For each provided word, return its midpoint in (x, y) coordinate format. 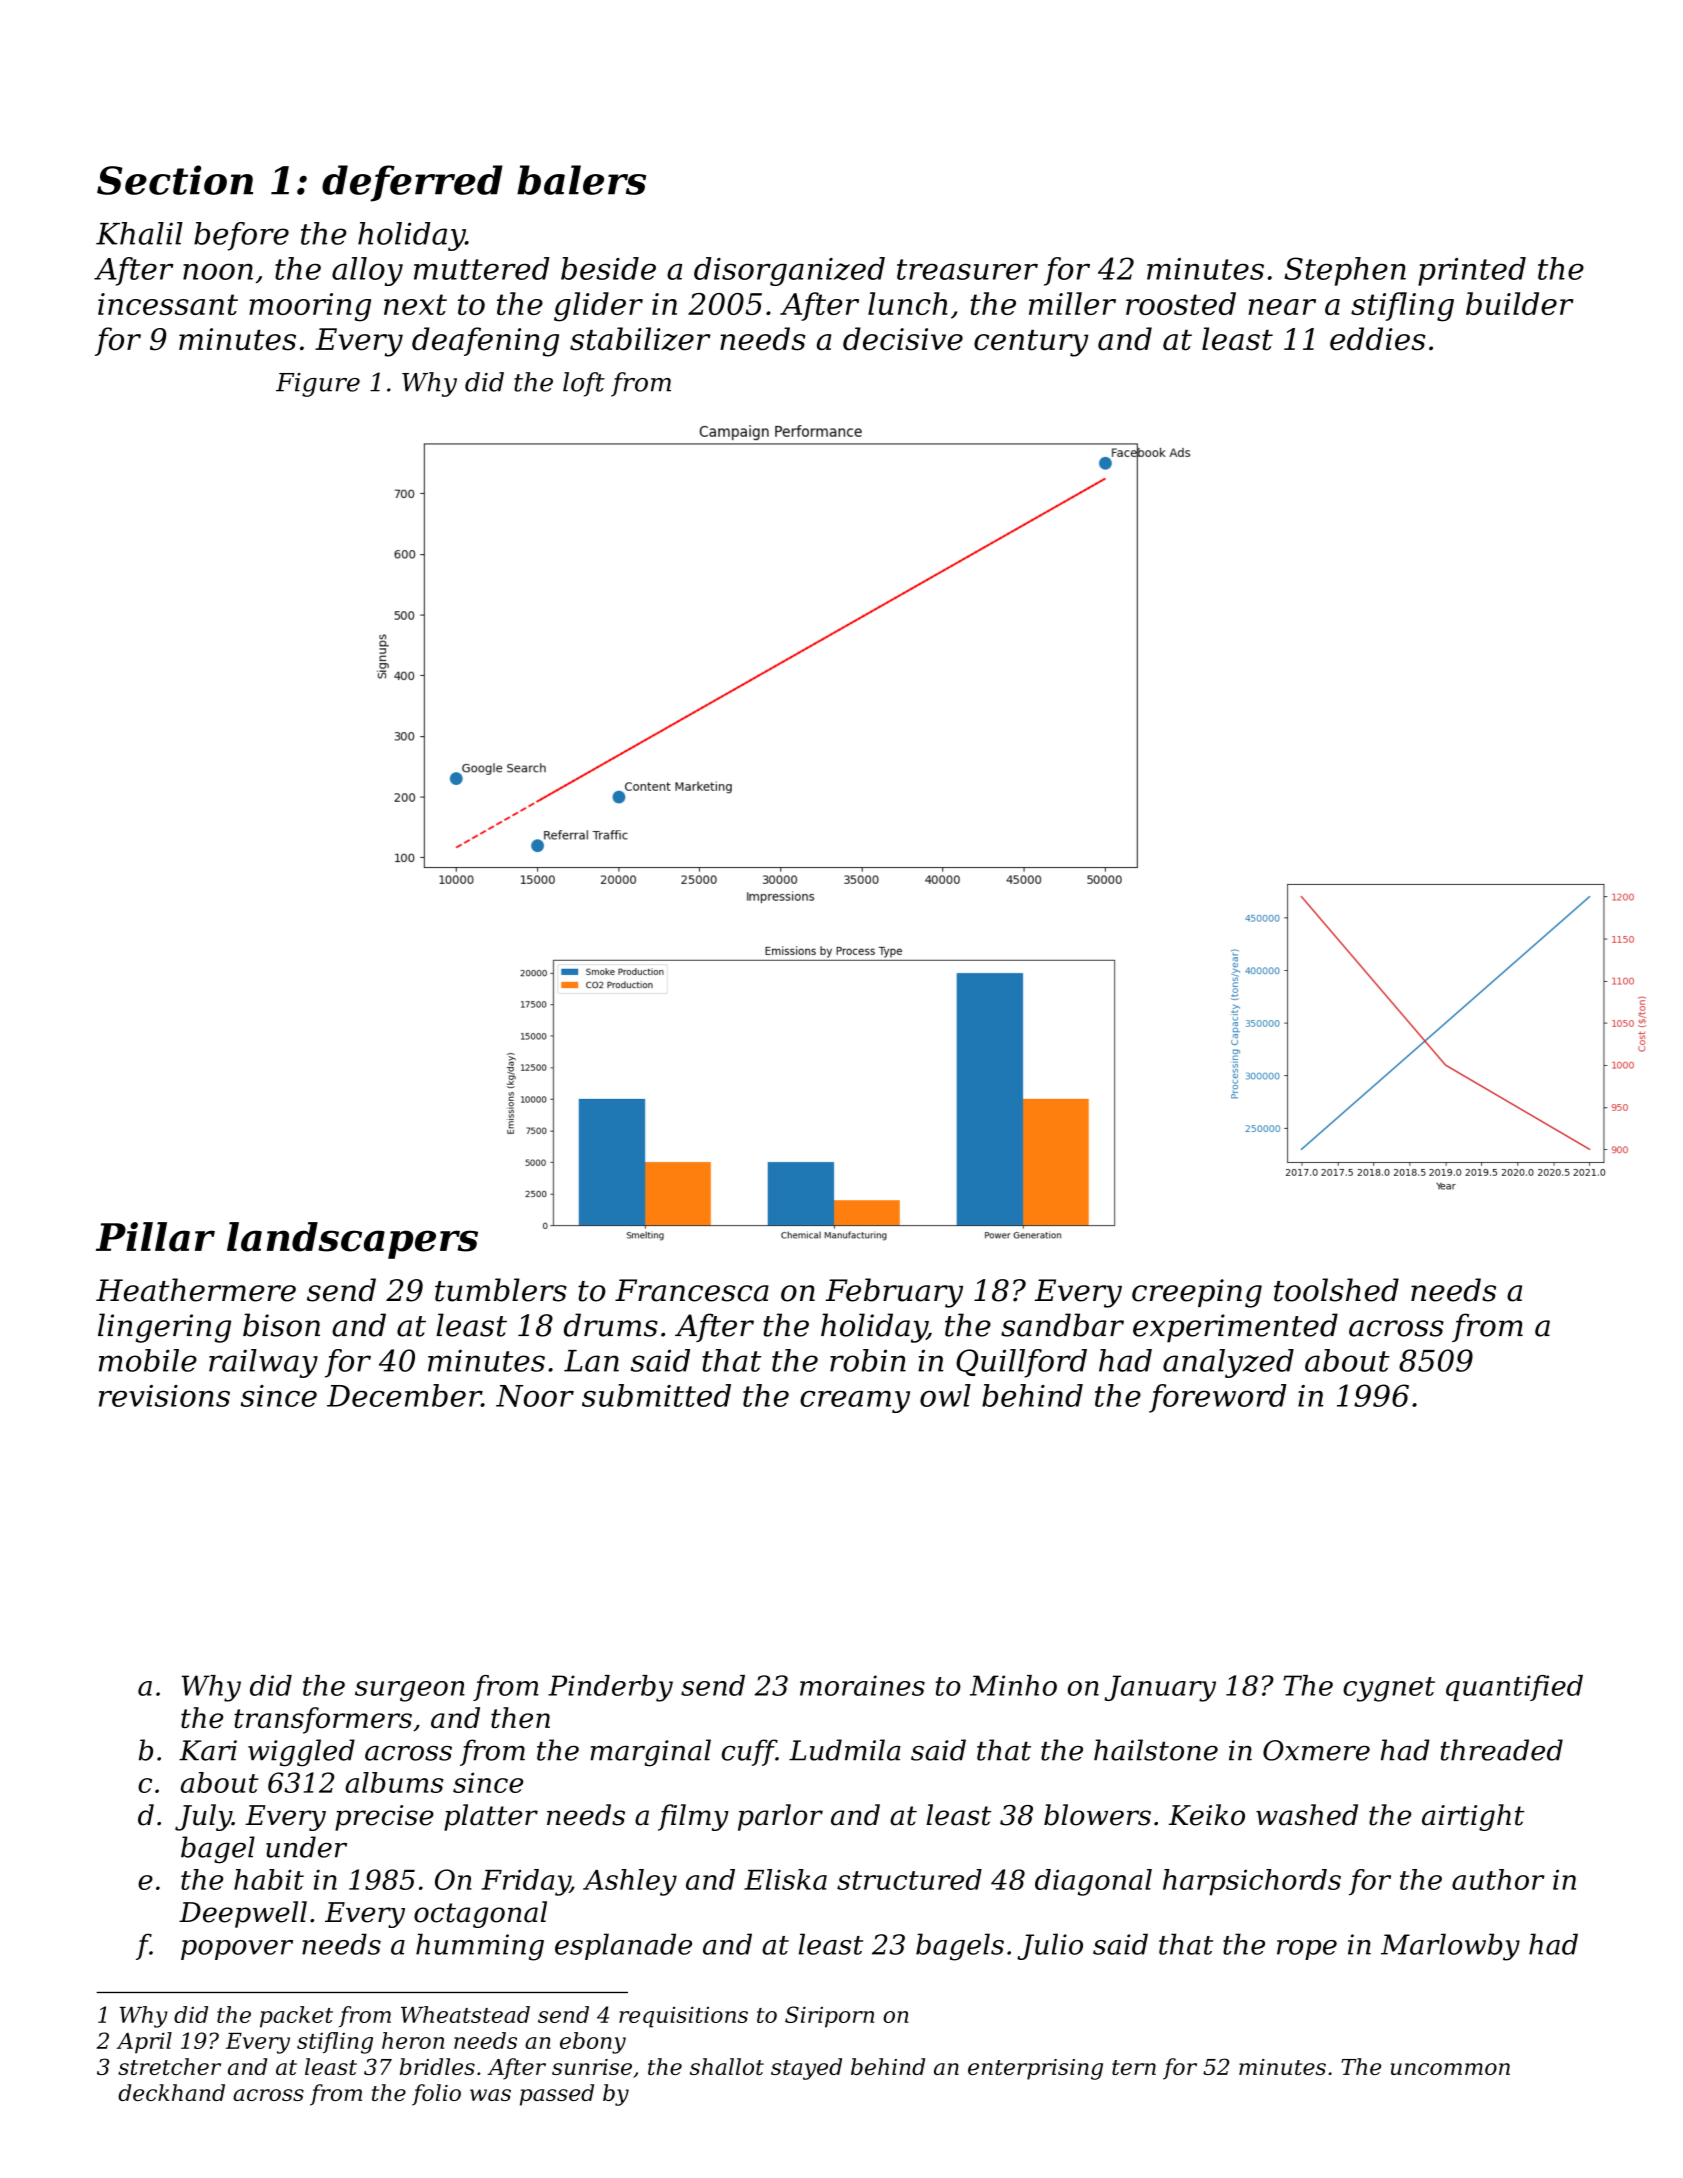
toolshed (1336, 1290)
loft (584, 384)
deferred (412, 183)
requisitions (683, 2017)
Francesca (692, 1290)
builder (1520, 303)
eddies (1378, 339)
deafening (485, 342)
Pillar (155, 1237)
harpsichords (1252, 1882)
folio (436, 2095)
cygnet (1389, 1689)
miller (1072, 303)
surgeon (410, 1691)
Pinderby (610, 1688)
